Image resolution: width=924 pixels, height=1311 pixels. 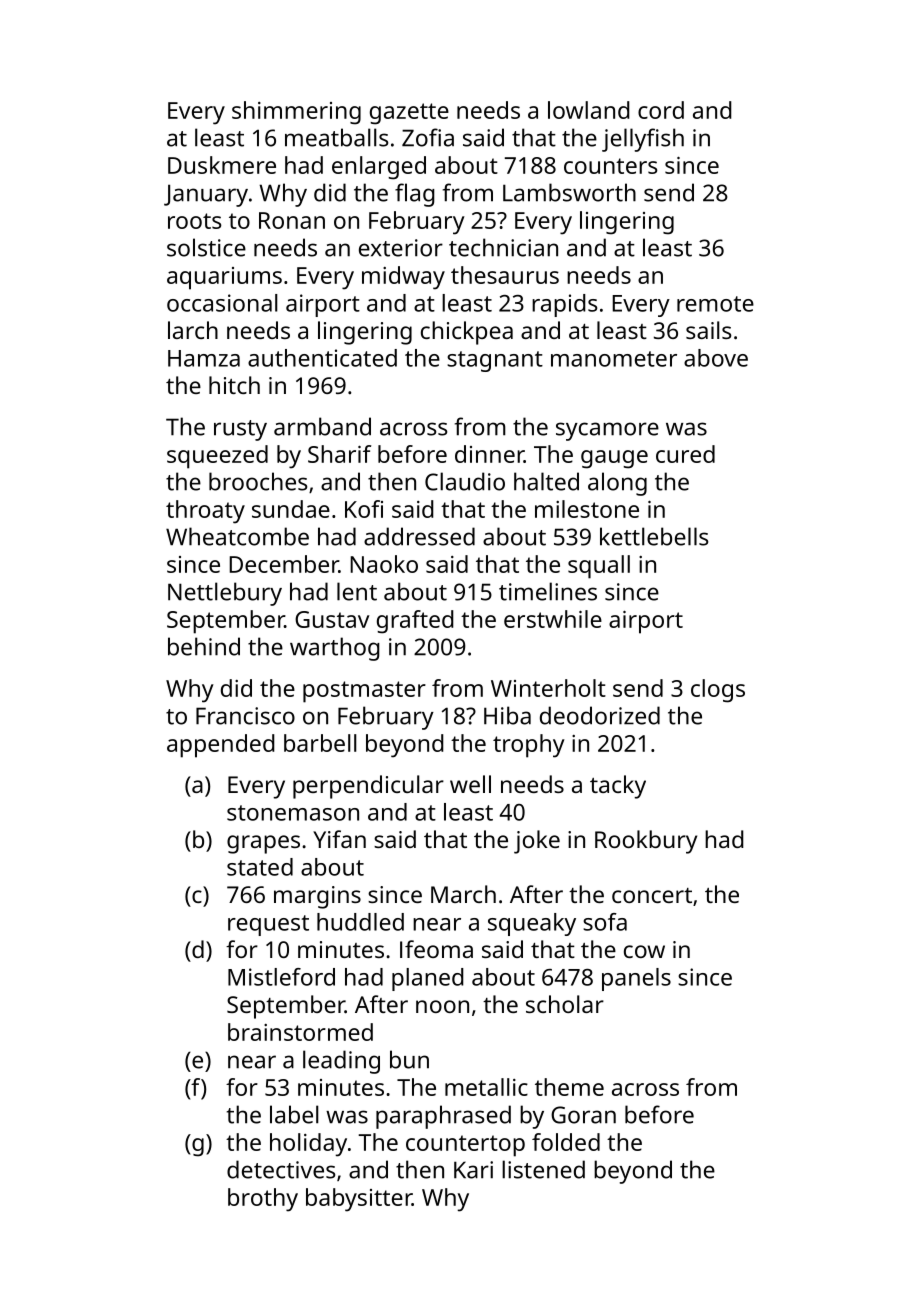 I want to click on Francisco, so click(x=245, y=716).
